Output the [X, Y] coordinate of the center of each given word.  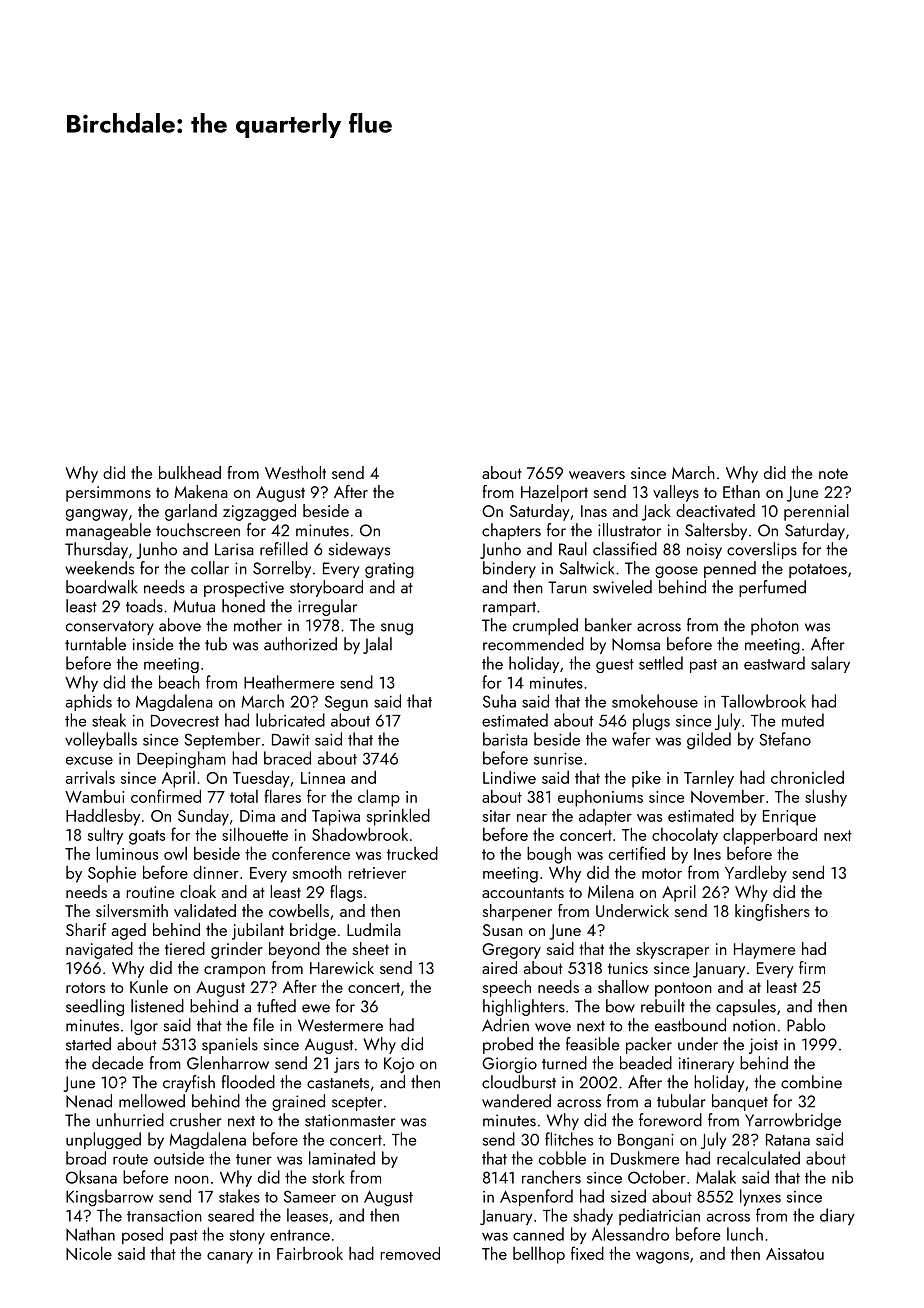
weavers [597, 475]
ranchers [551, 1177]
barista [505, 739]
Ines [707, 854]
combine [811, 1082]
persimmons [108, 494]
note [833, 473]
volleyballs [101, 740]
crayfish [189, 1083]
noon [192, 1179]
